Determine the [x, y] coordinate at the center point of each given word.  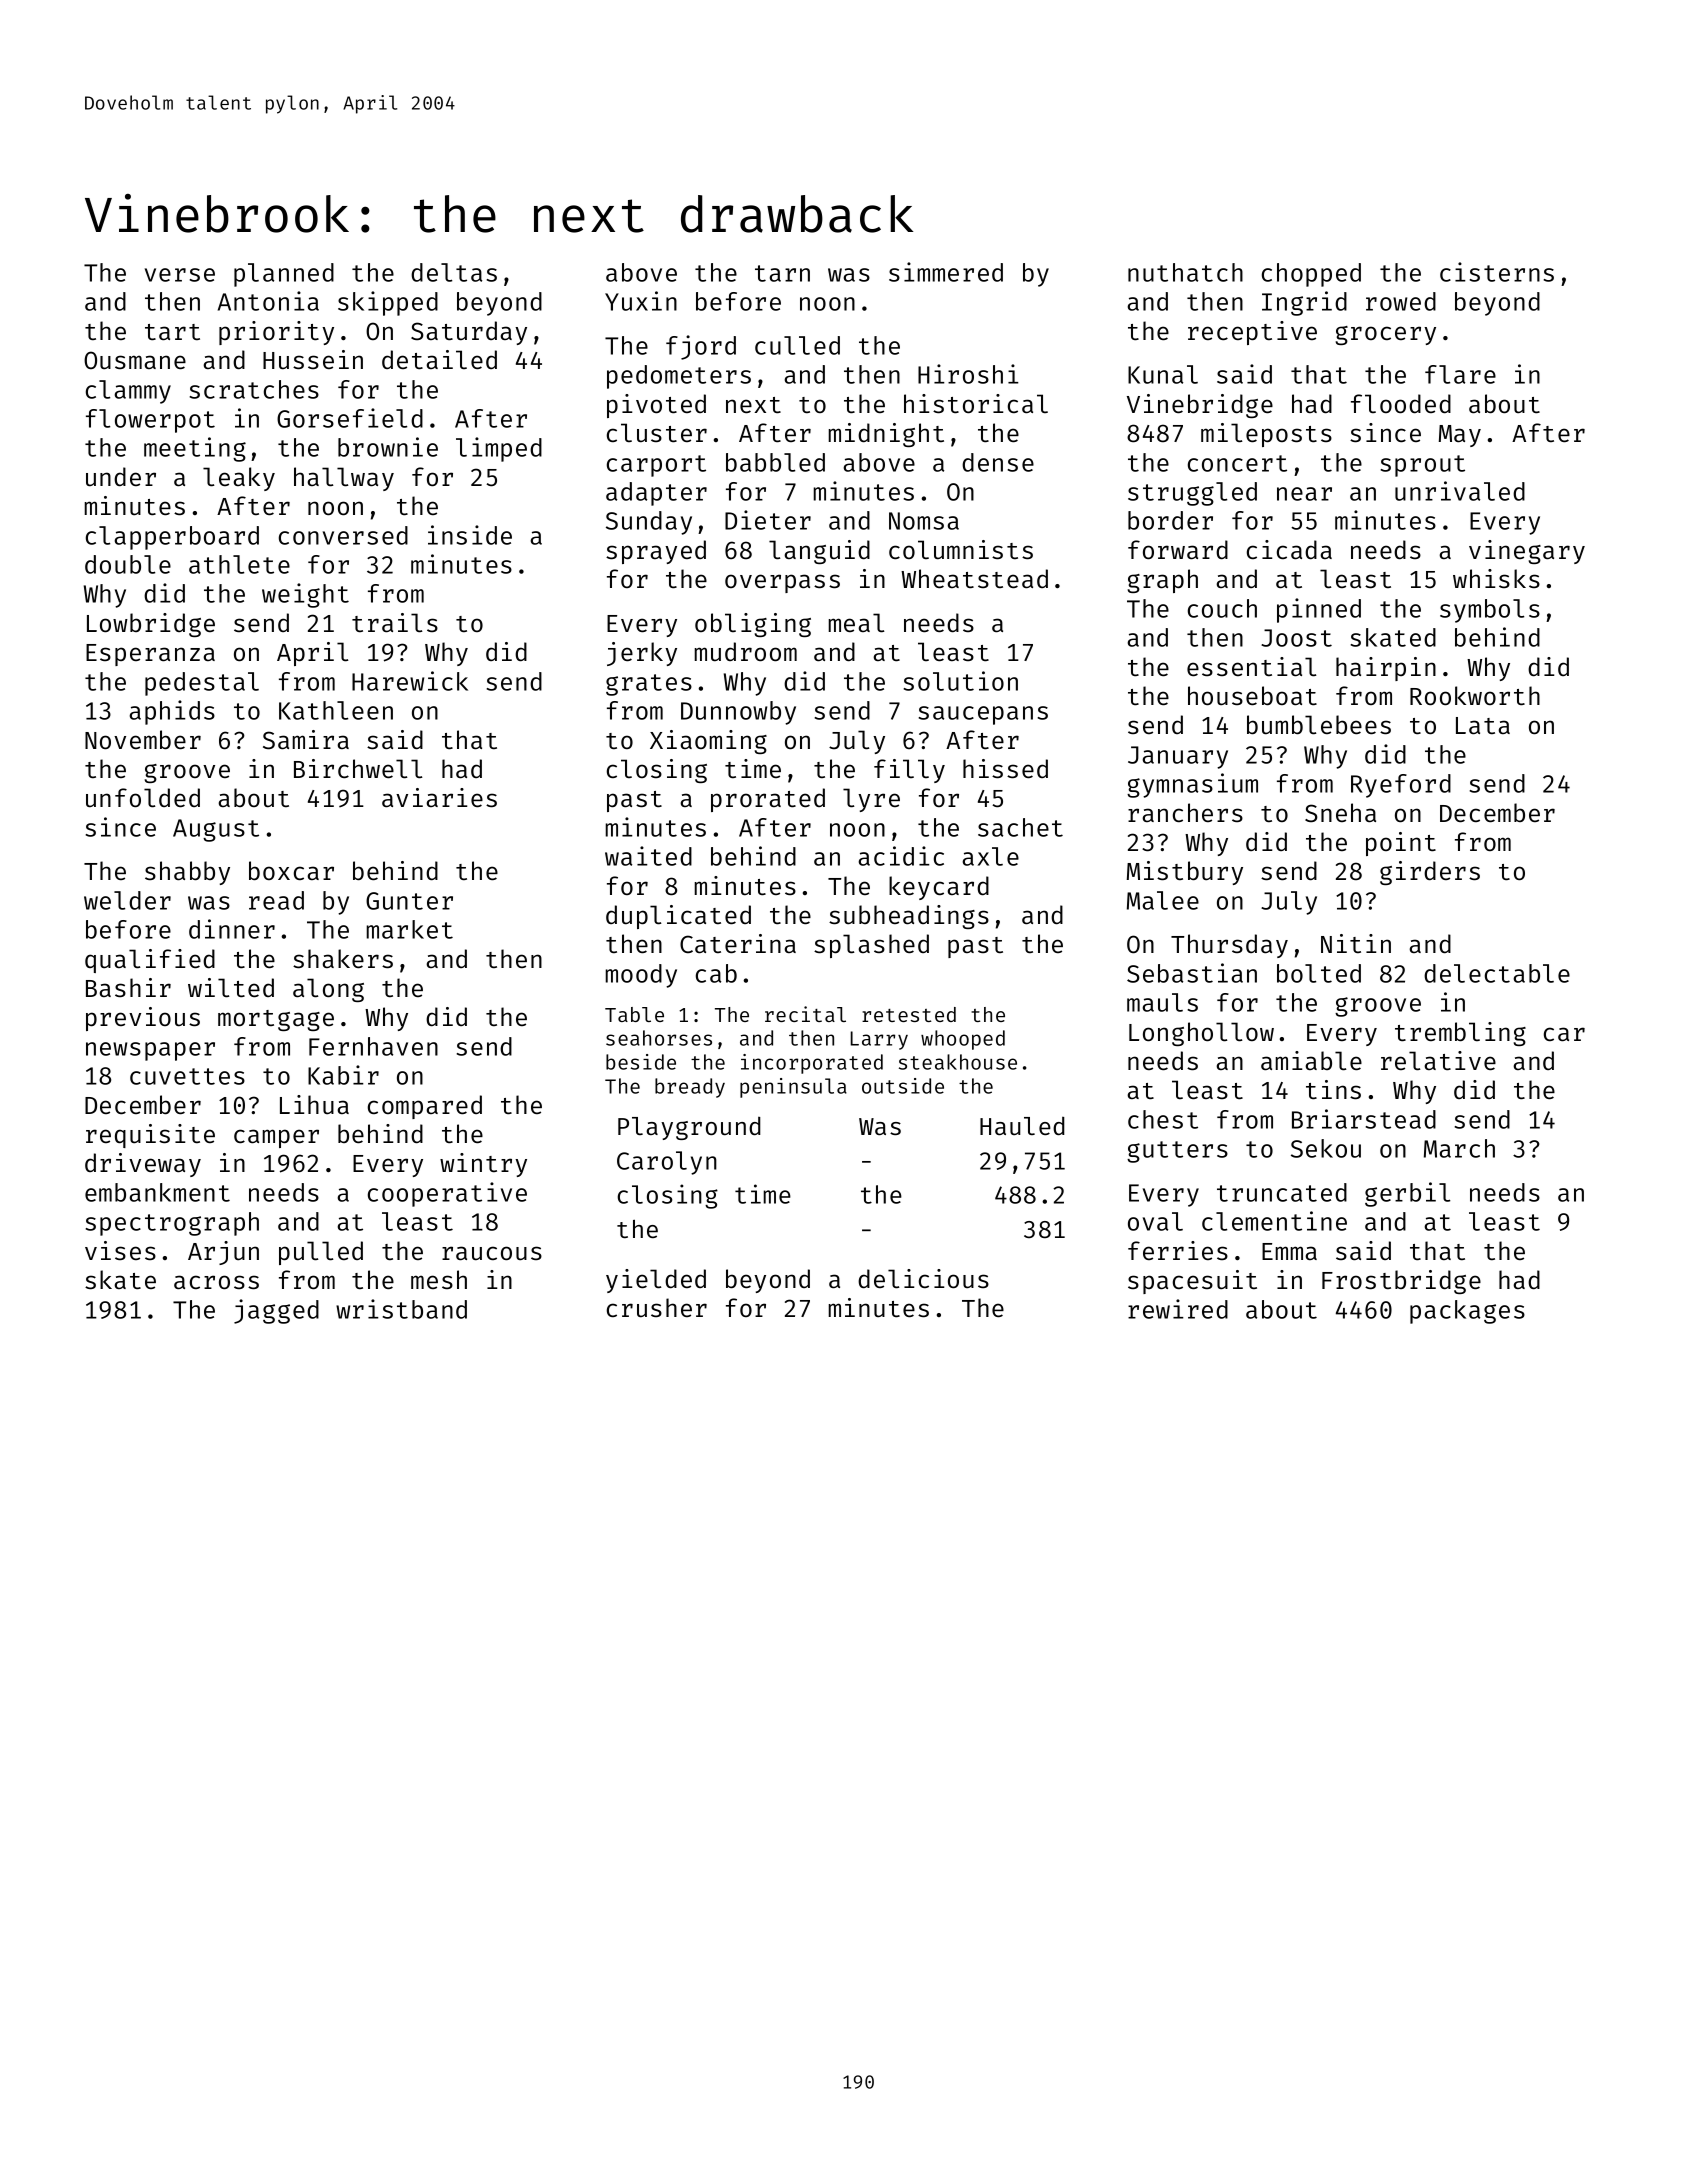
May [1460, 436]
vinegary [1527, 552]
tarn [782, 273]
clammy [128, 392]
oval [1155, 1221]
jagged [276, 1311]
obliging [753, 625]
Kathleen [336, 710]
